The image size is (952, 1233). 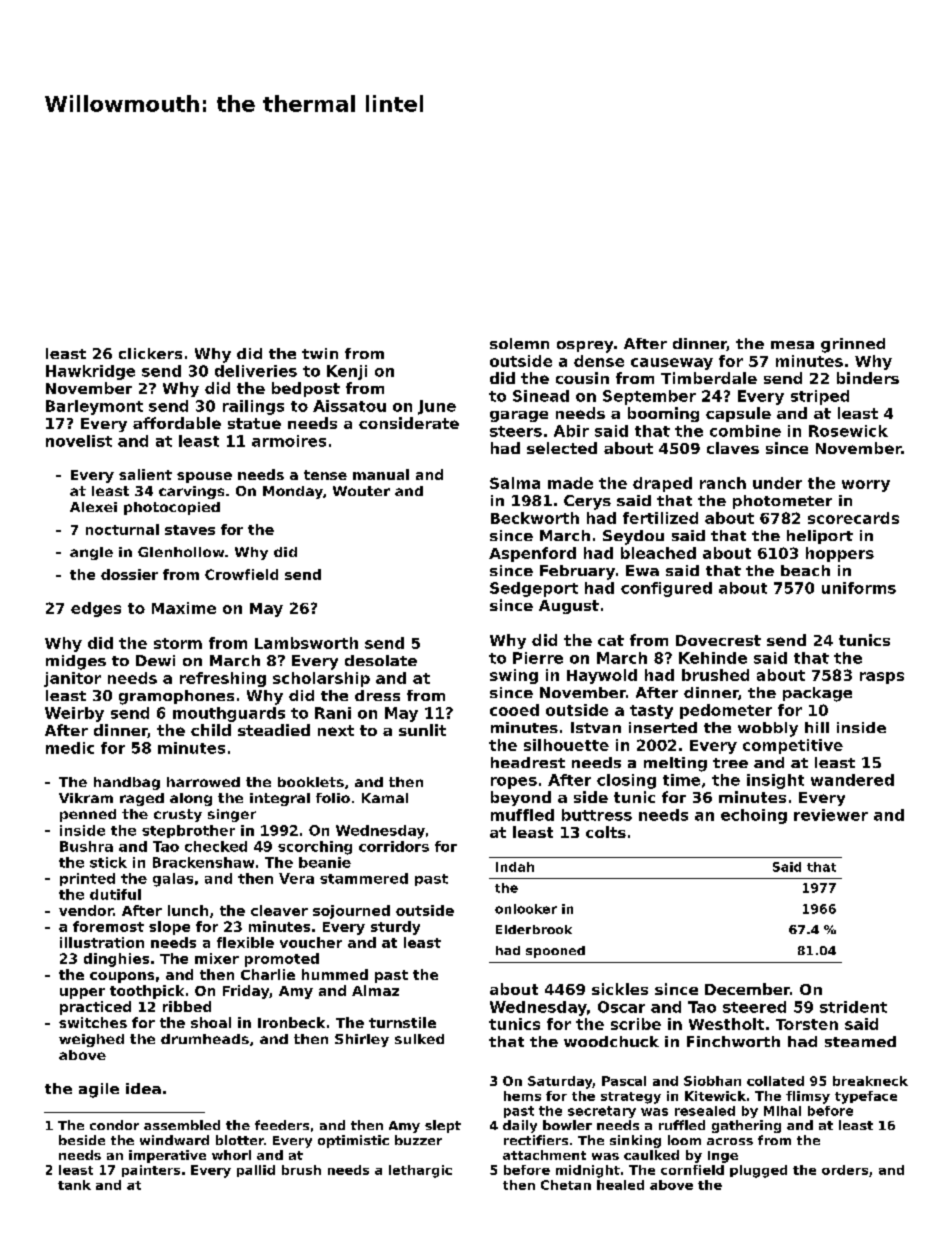 I want to click on medic, so click(x=70, y=748).
